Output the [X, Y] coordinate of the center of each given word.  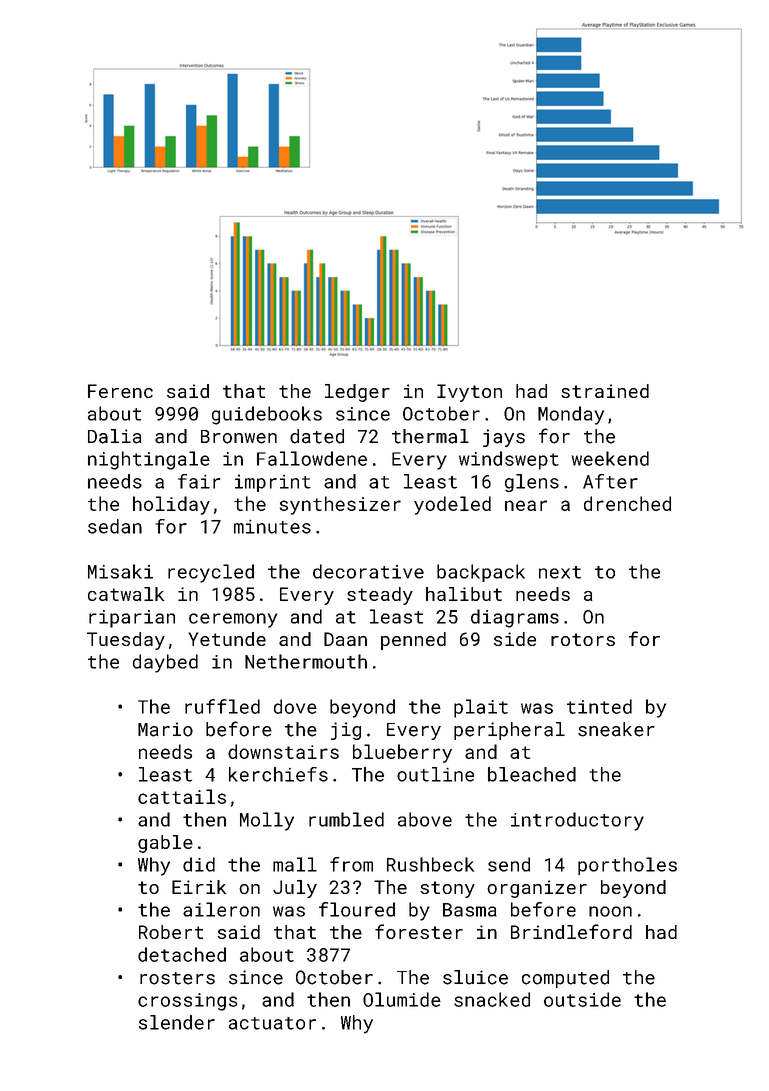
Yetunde [227, 639]
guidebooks [267, 415]
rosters [177, 978]
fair [199, 481]
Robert [171, 932]
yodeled [452, 505]
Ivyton [469, 393]
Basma [470, 910]
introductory [577, 821]
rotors [583, 639]
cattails [182, 796]
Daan [345, 639]
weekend [610, 458]
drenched [627, 503]
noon [610, 911]
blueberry [402, 753]
